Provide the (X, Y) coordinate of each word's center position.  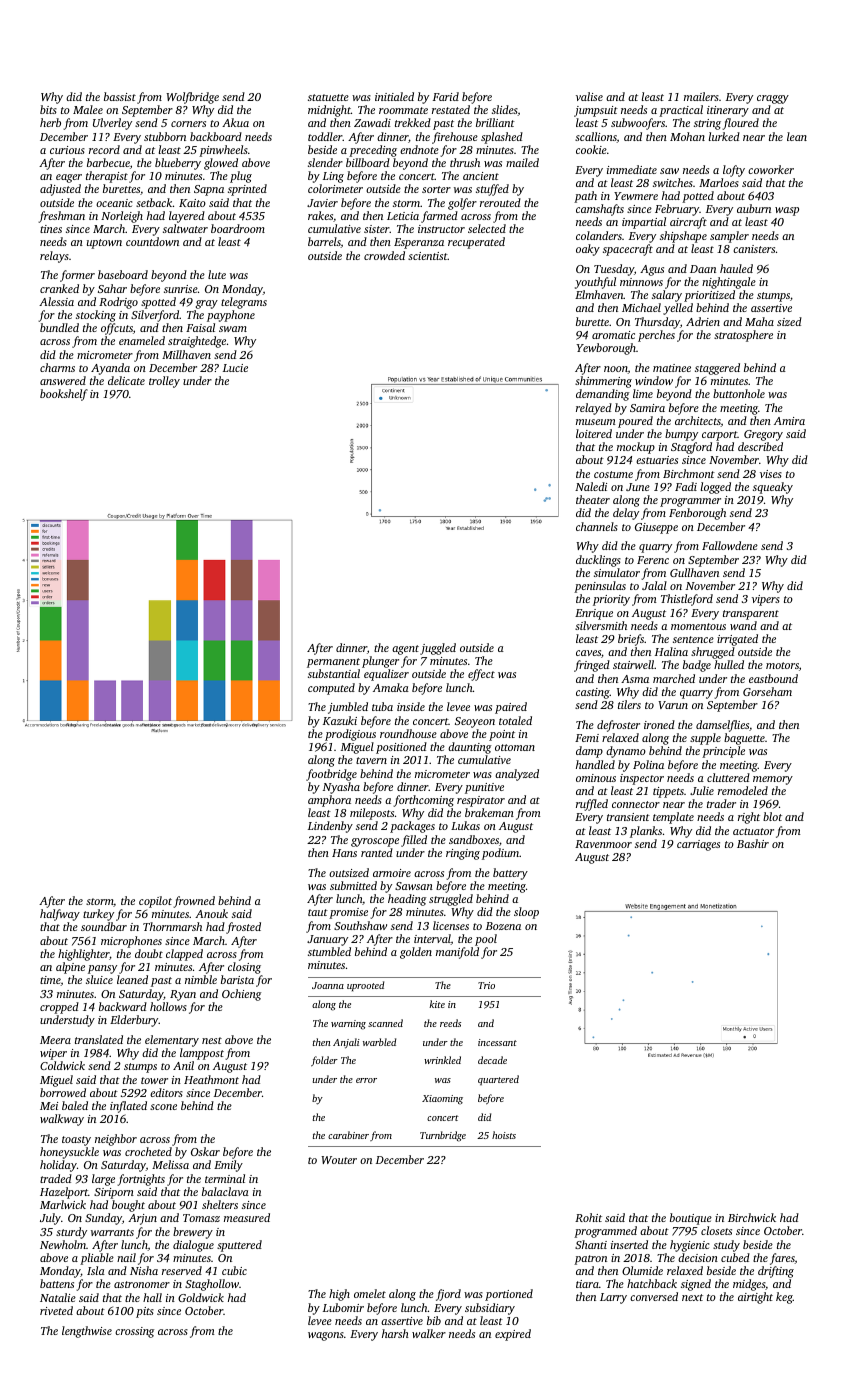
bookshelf (64, 395)
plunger (380, 662)
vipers (766, 600)
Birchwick (752, 1217)
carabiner (348, 1135)
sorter (436, 189)
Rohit (588, 1217)
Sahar (112, 288)
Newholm (63, 1244)
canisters (754, 249)
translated (99, 1039)
